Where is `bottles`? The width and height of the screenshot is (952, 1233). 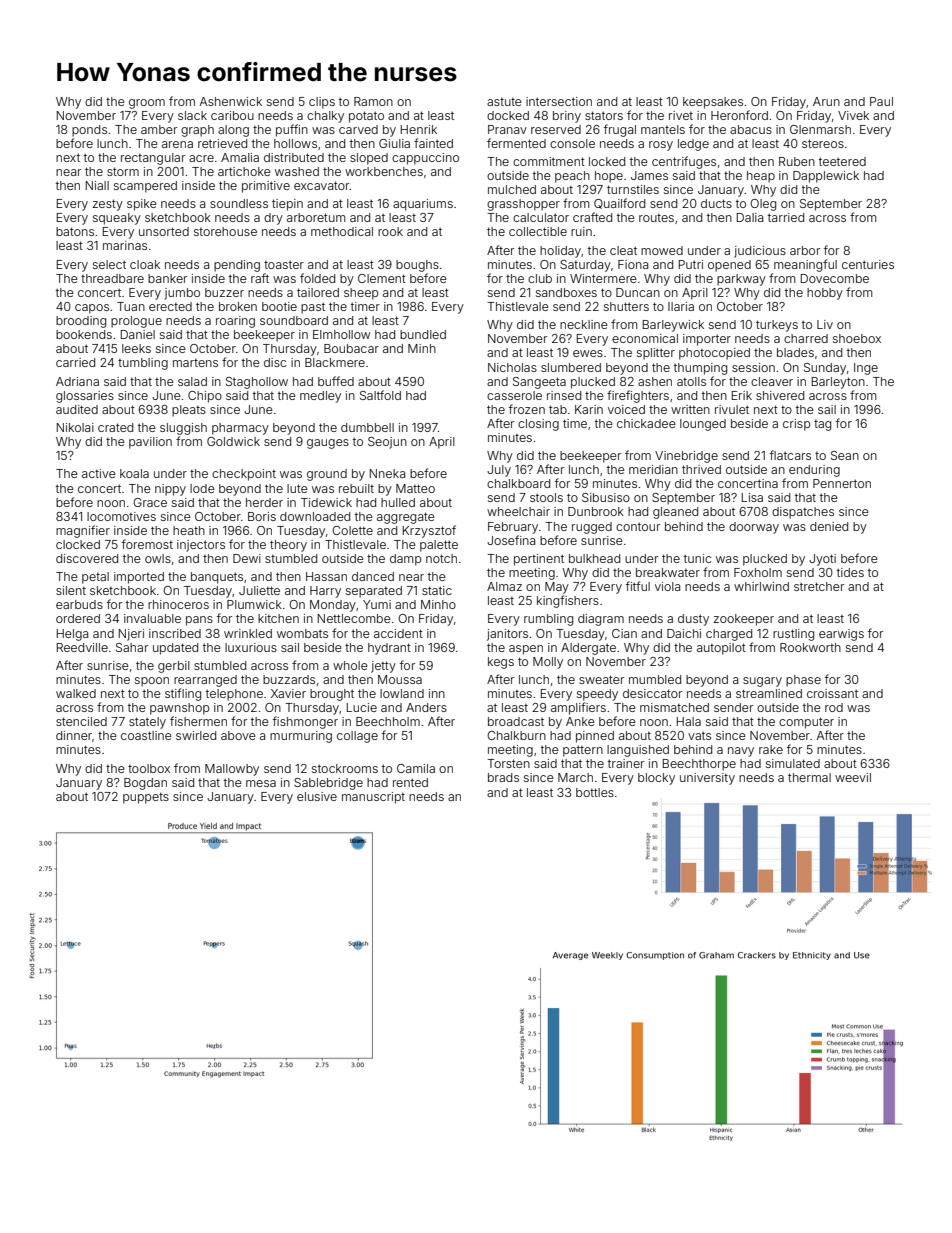 bottles is located at coordinates (595, 792).
